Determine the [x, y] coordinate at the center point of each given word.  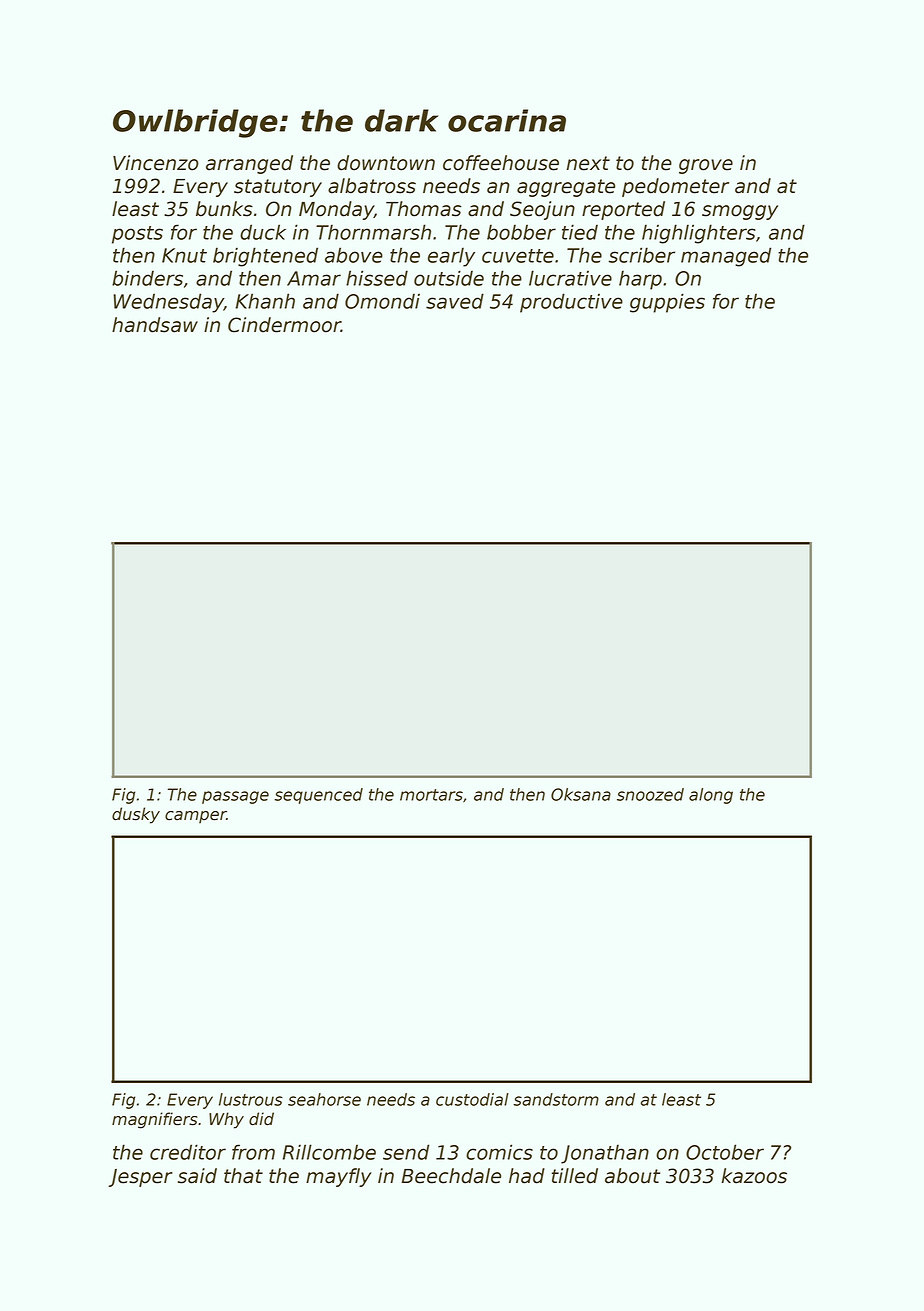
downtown [386, 163]
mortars [431, 795]
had [527, 1176]
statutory [278, 188]
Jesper [140, 1178]
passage [235, 797]
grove [706, 166]
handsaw [155, 325]
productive [571, 303]
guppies [667, 303]
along [711, 796]
